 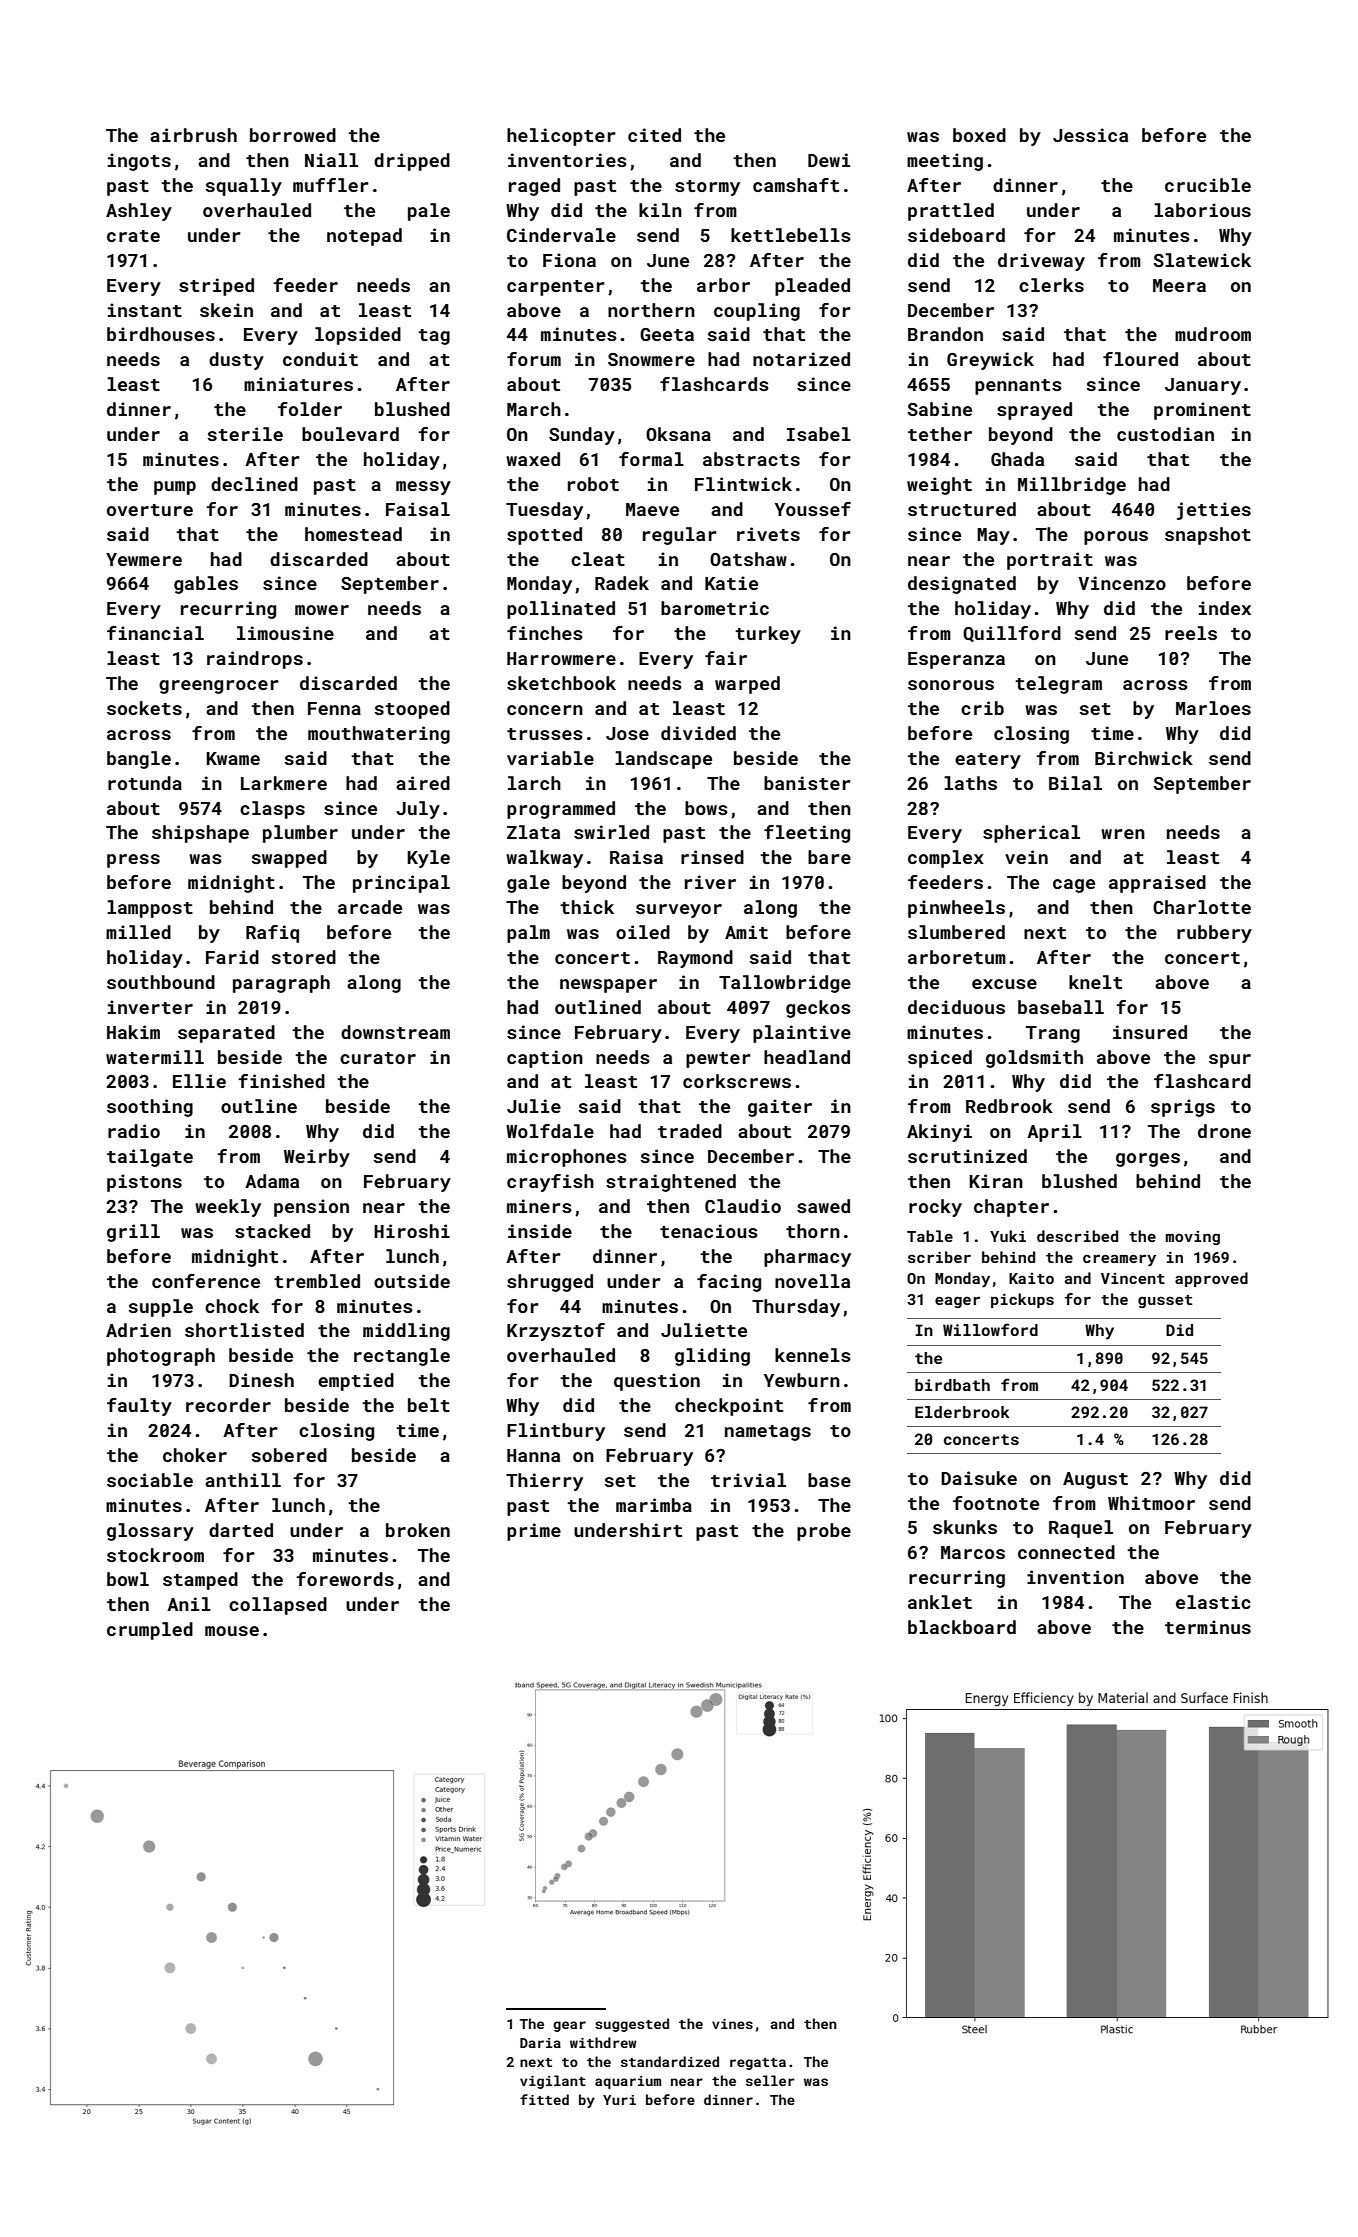 What do you see at coordinates (364, 237) in the screenshot?
I see `notepad` at bounding box center [364, 237].
